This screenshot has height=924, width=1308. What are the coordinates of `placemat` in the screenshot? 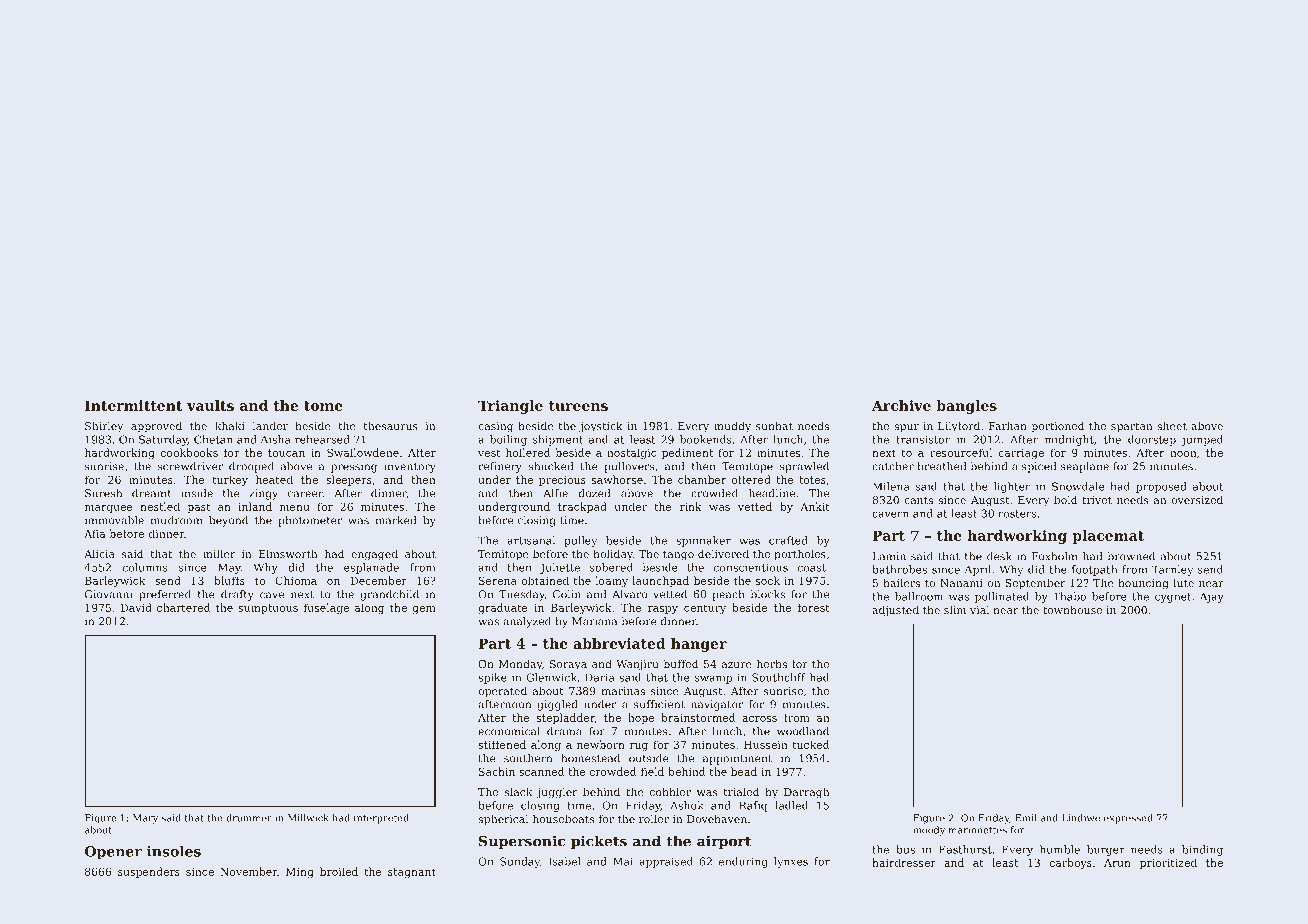 It's located at (1108, 537).
